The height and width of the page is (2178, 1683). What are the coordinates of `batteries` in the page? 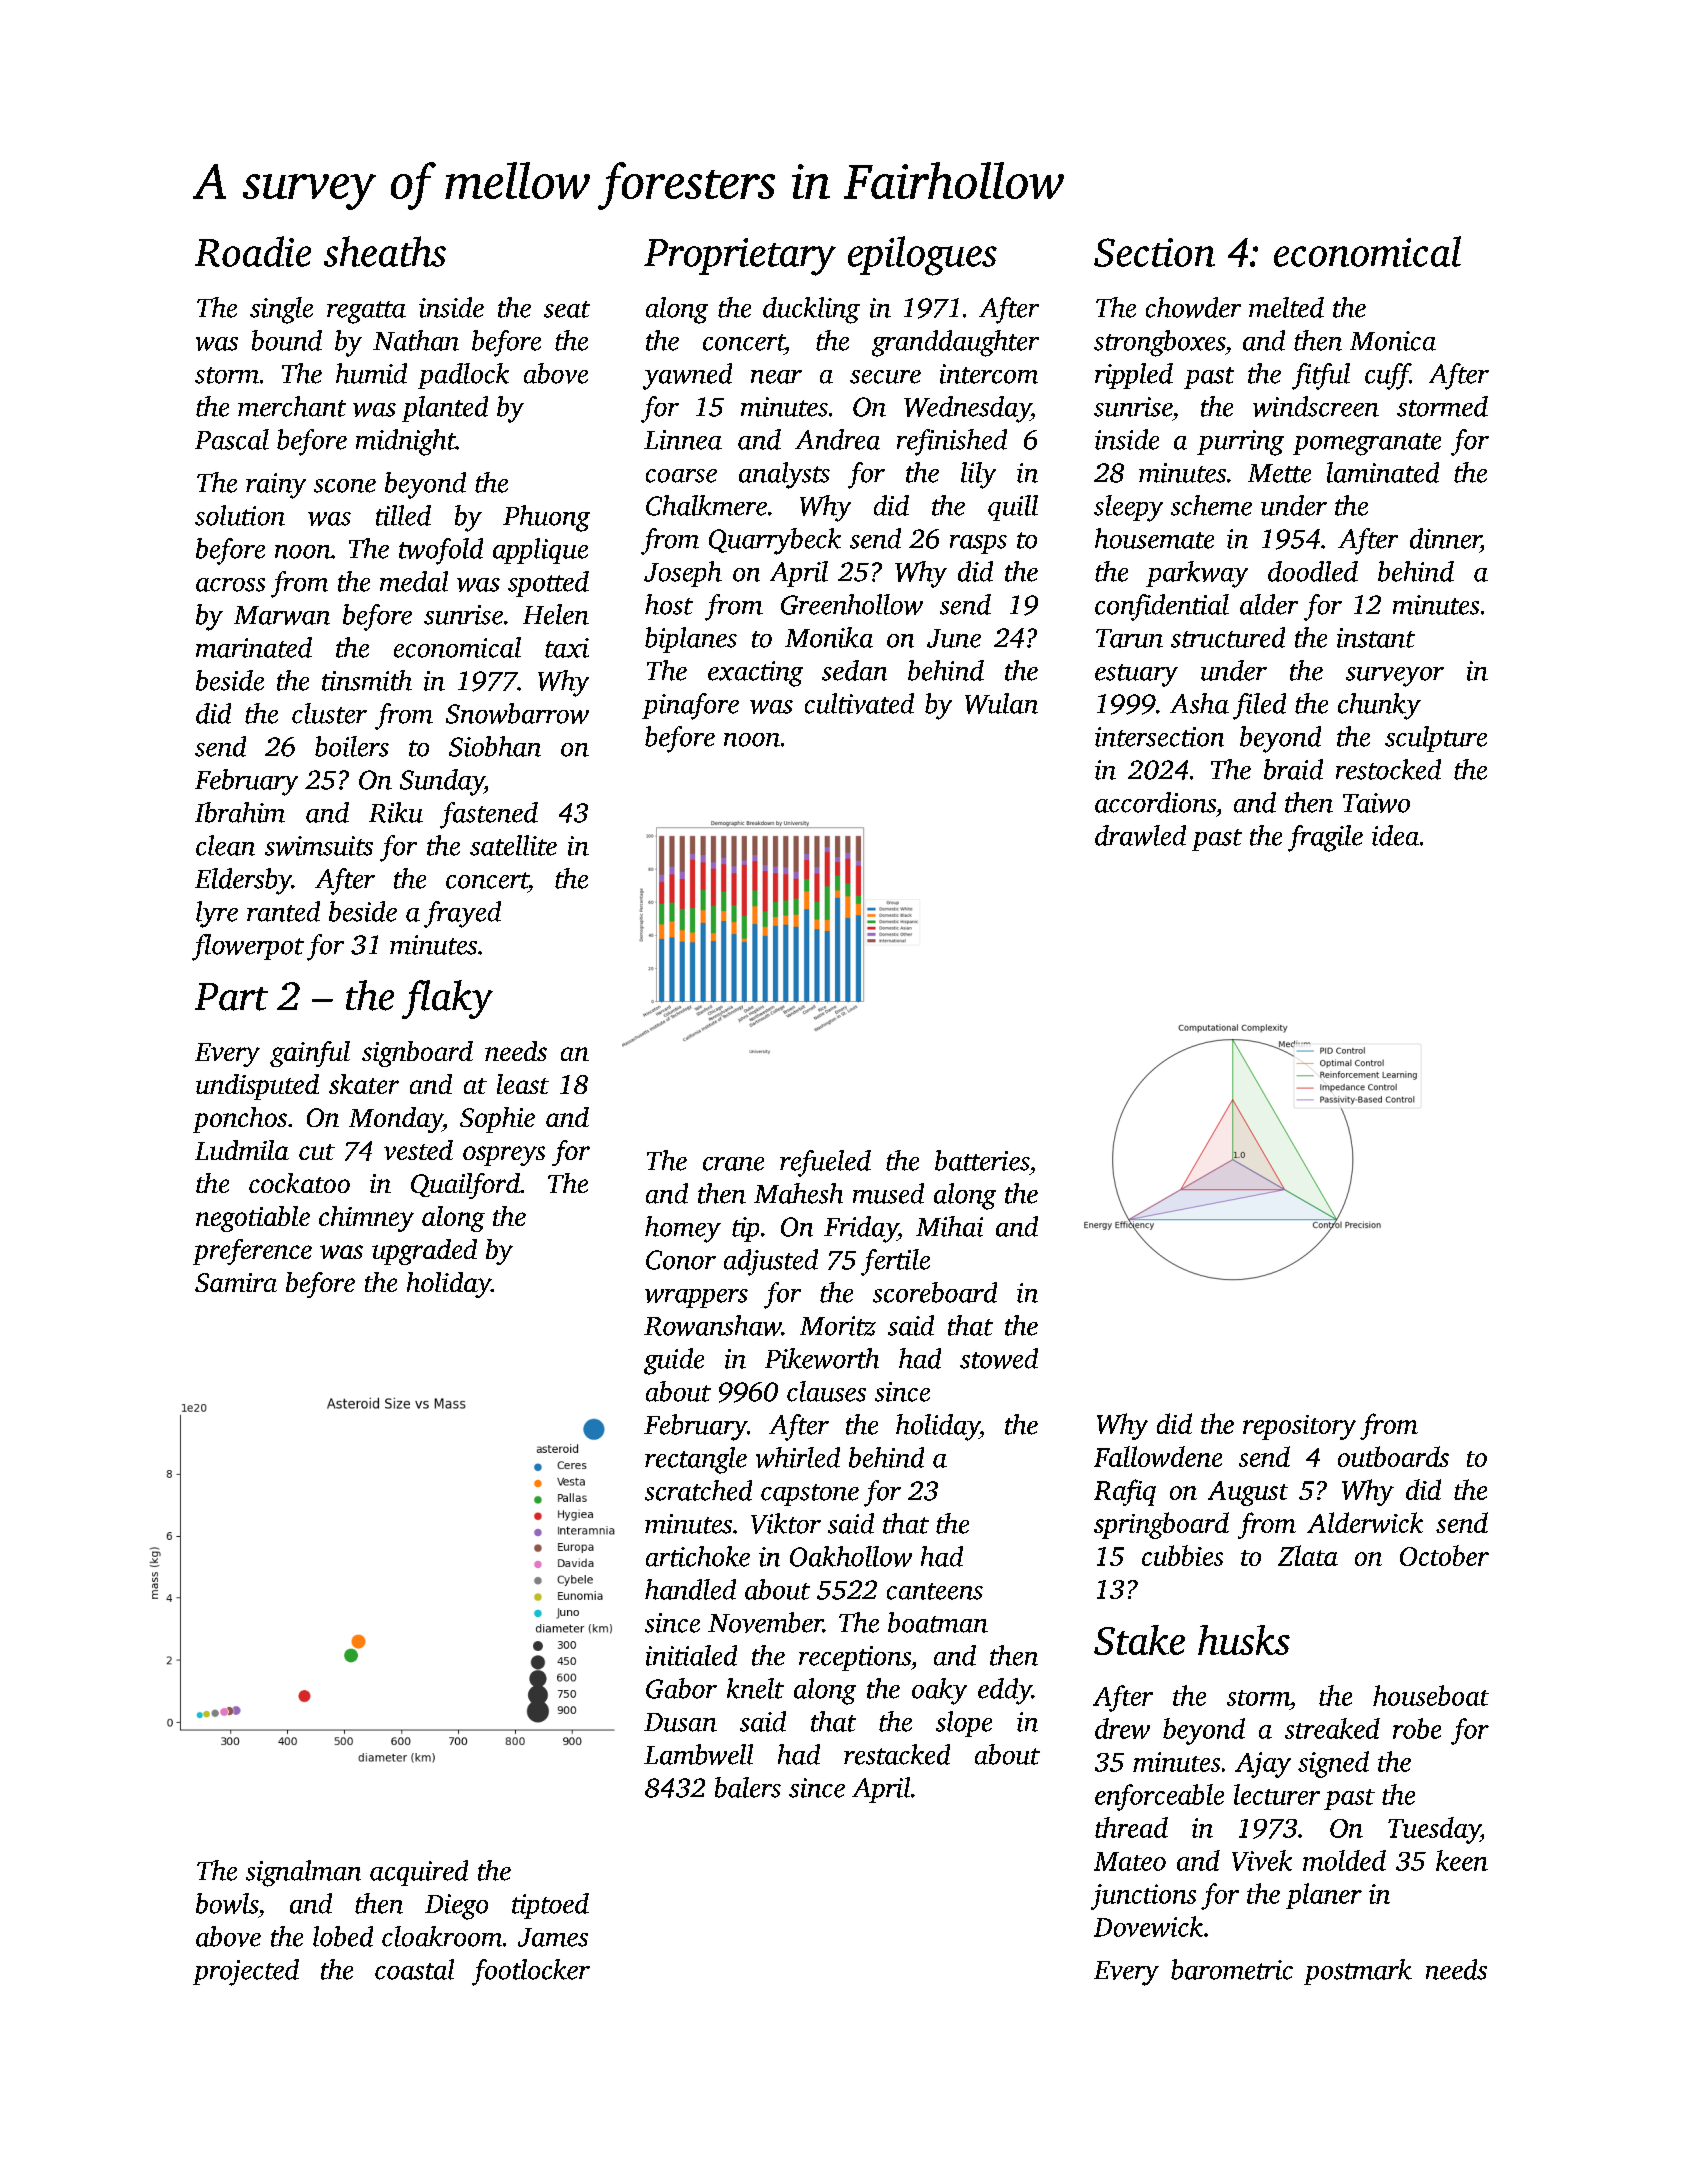 It's located at (982, 1160).
